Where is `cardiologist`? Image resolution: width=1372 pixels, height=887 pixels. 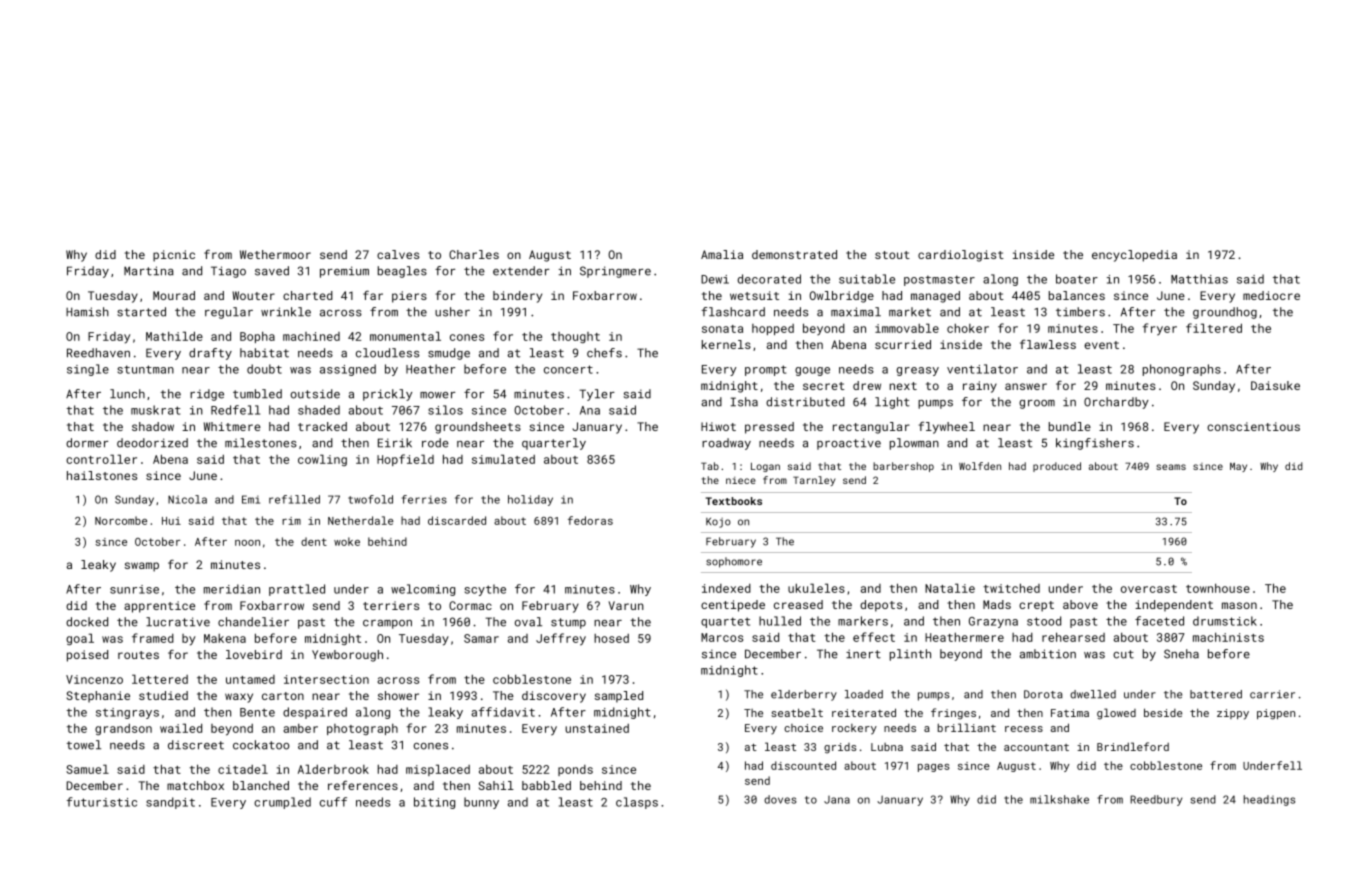 cardiologist is located at coordinates (961, 256).
